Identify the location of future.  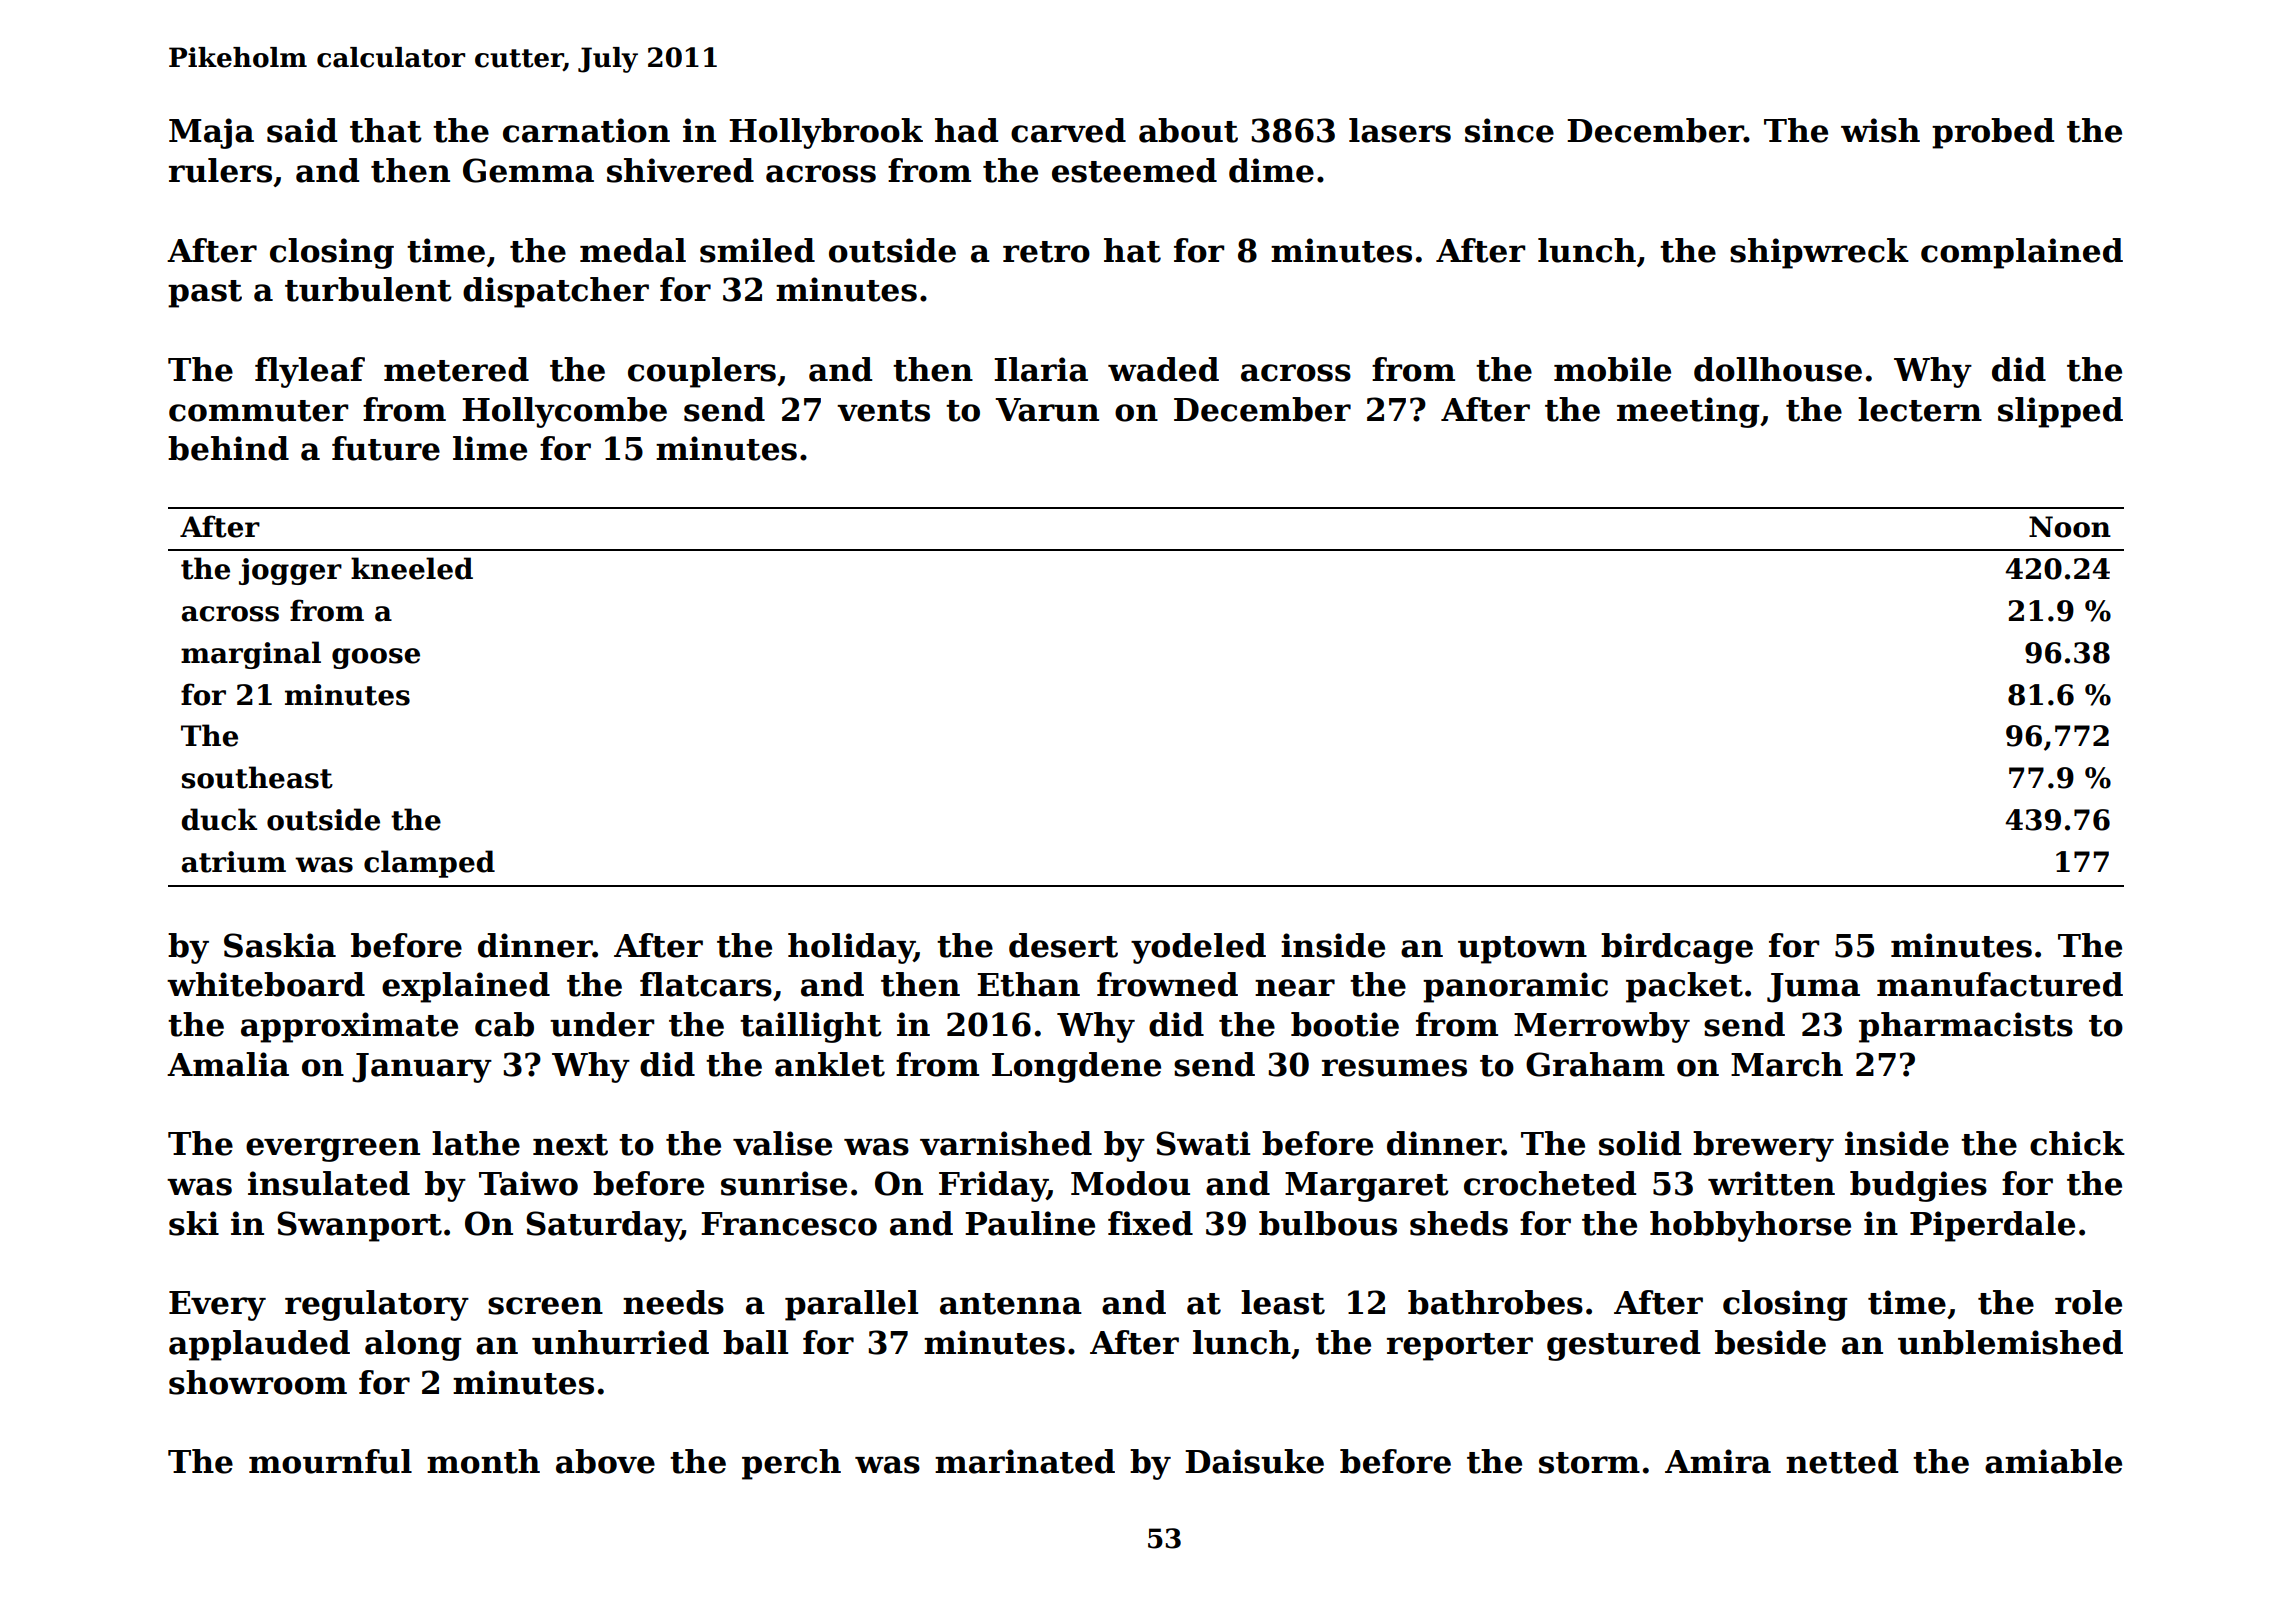
(386, 448).
